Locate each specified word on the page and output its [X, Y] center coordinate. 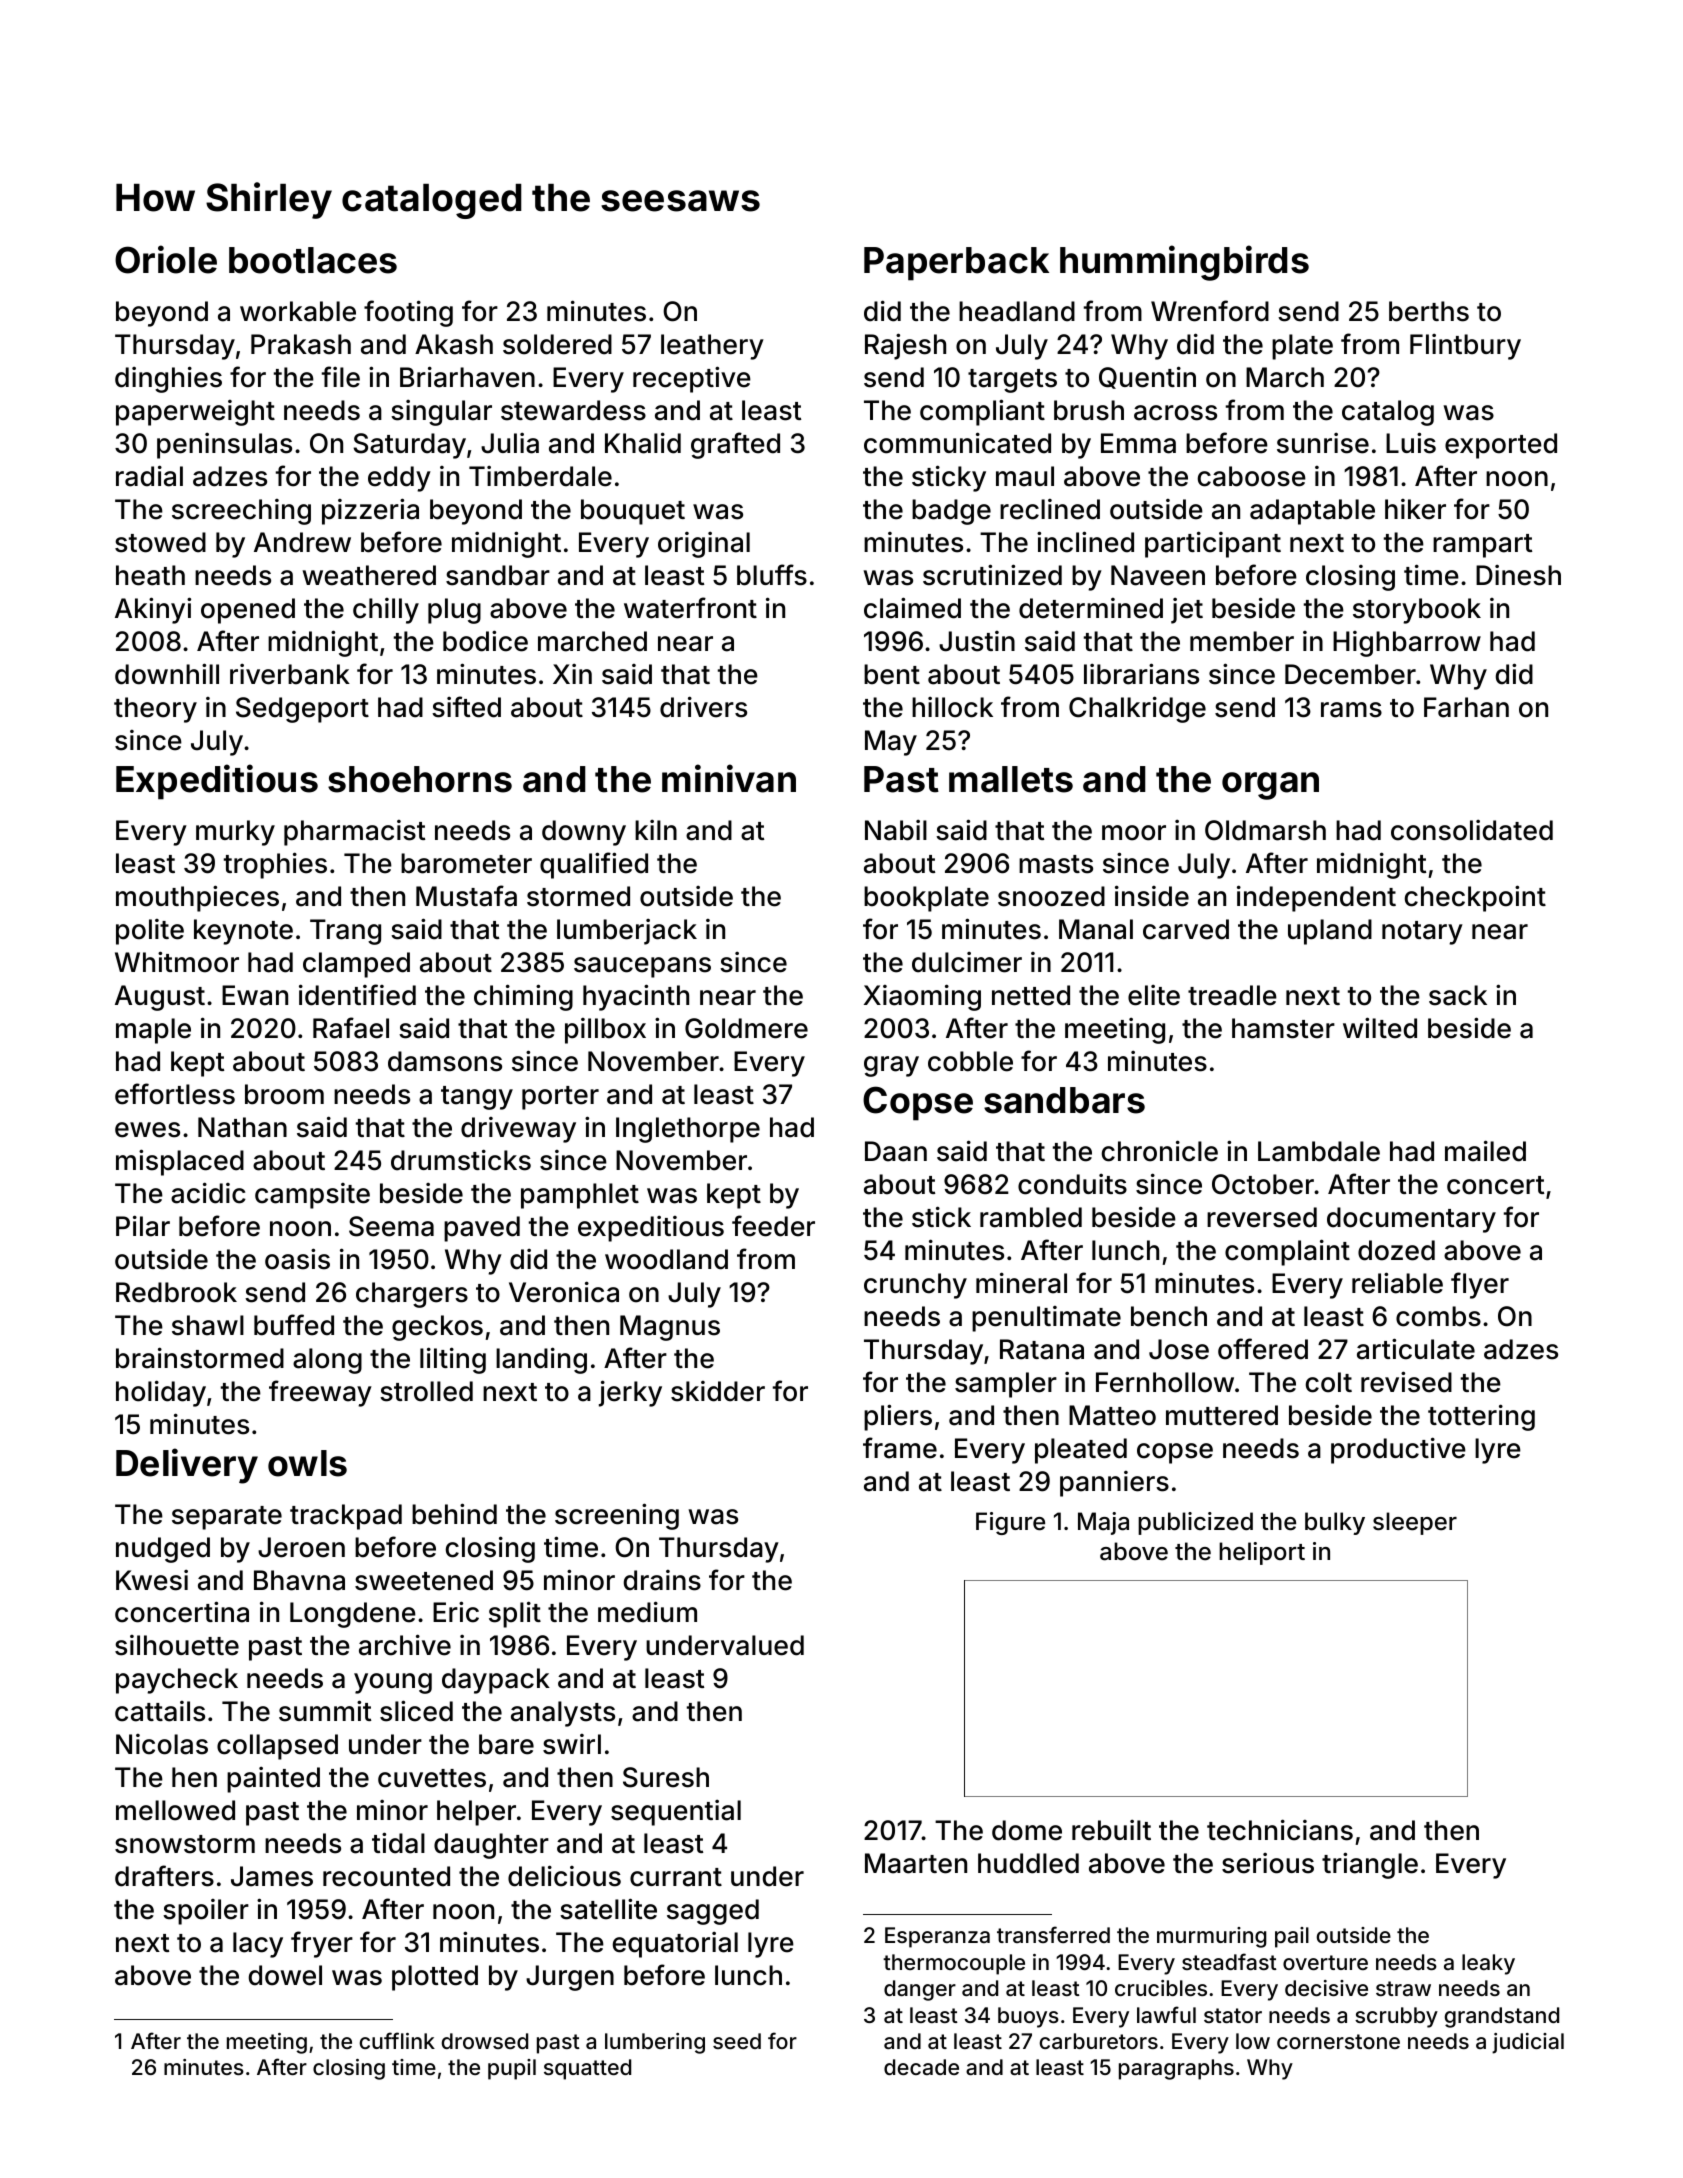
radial [149, 476]
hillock [952, 707]
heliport [1262, 1553]
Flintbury [1465, 347]
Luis [1411, 443]
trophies [275, 865]
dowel [285, 1975]
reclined [1050, 509]
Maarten [916, 1863]
